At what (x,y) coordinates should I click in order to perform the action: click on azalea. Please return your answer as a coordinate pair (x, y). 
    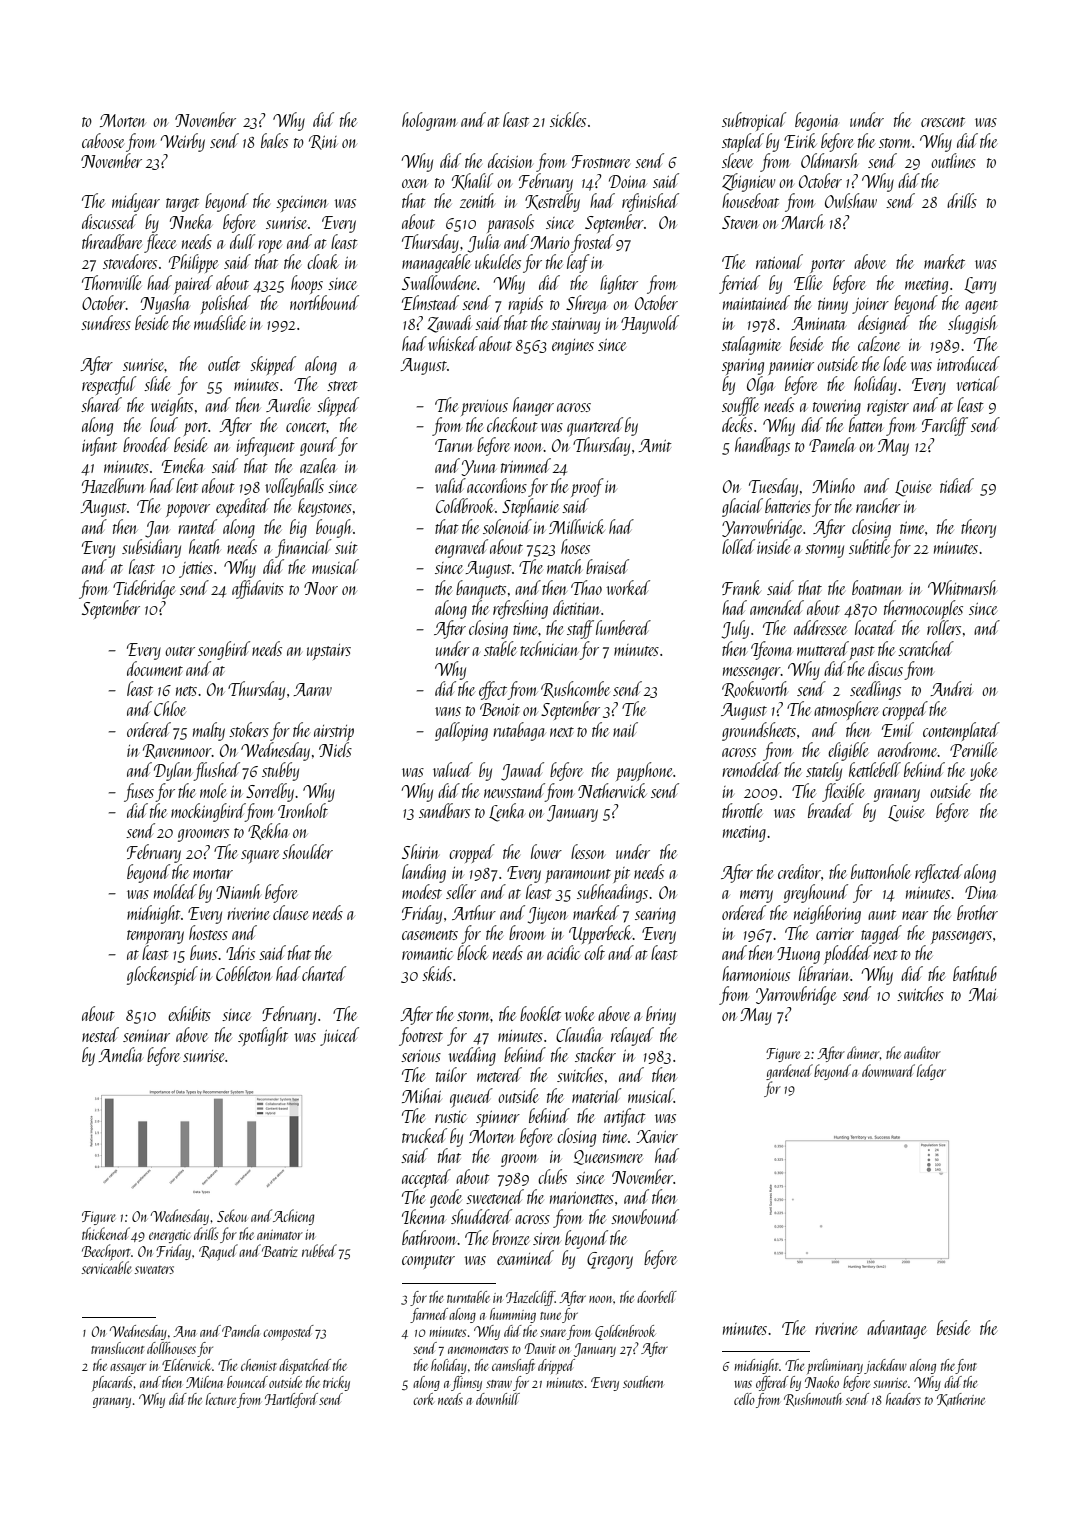
    Looking at the image, I should click on (318, 465).
